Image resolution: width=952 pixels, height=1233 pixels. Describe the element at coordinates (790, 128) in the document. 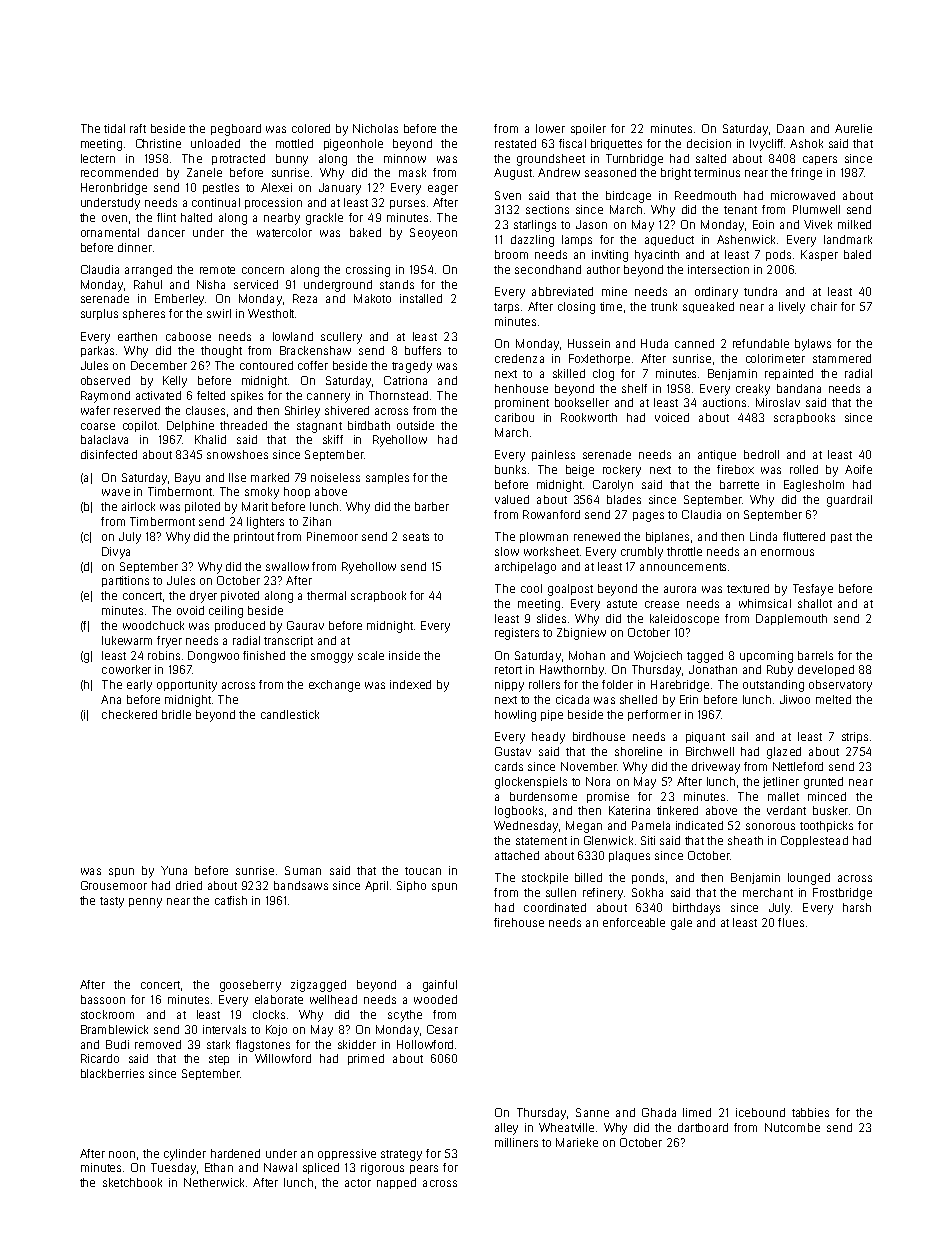

I see `Daan` at that location.
